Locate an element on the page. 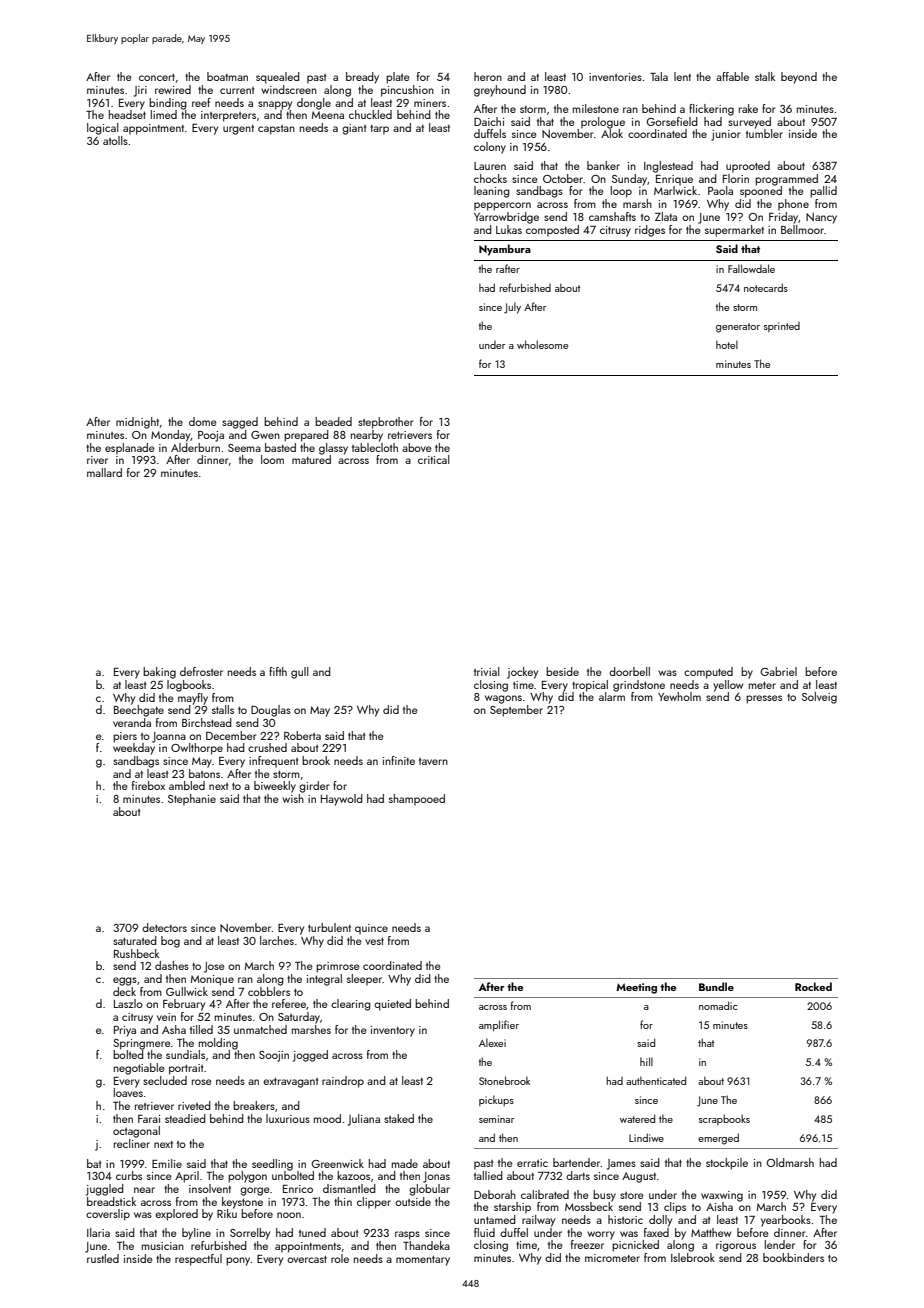 Image resolution: width=924 pixels, height=1308 pixels. loop is located at coordinates (621, 192).
